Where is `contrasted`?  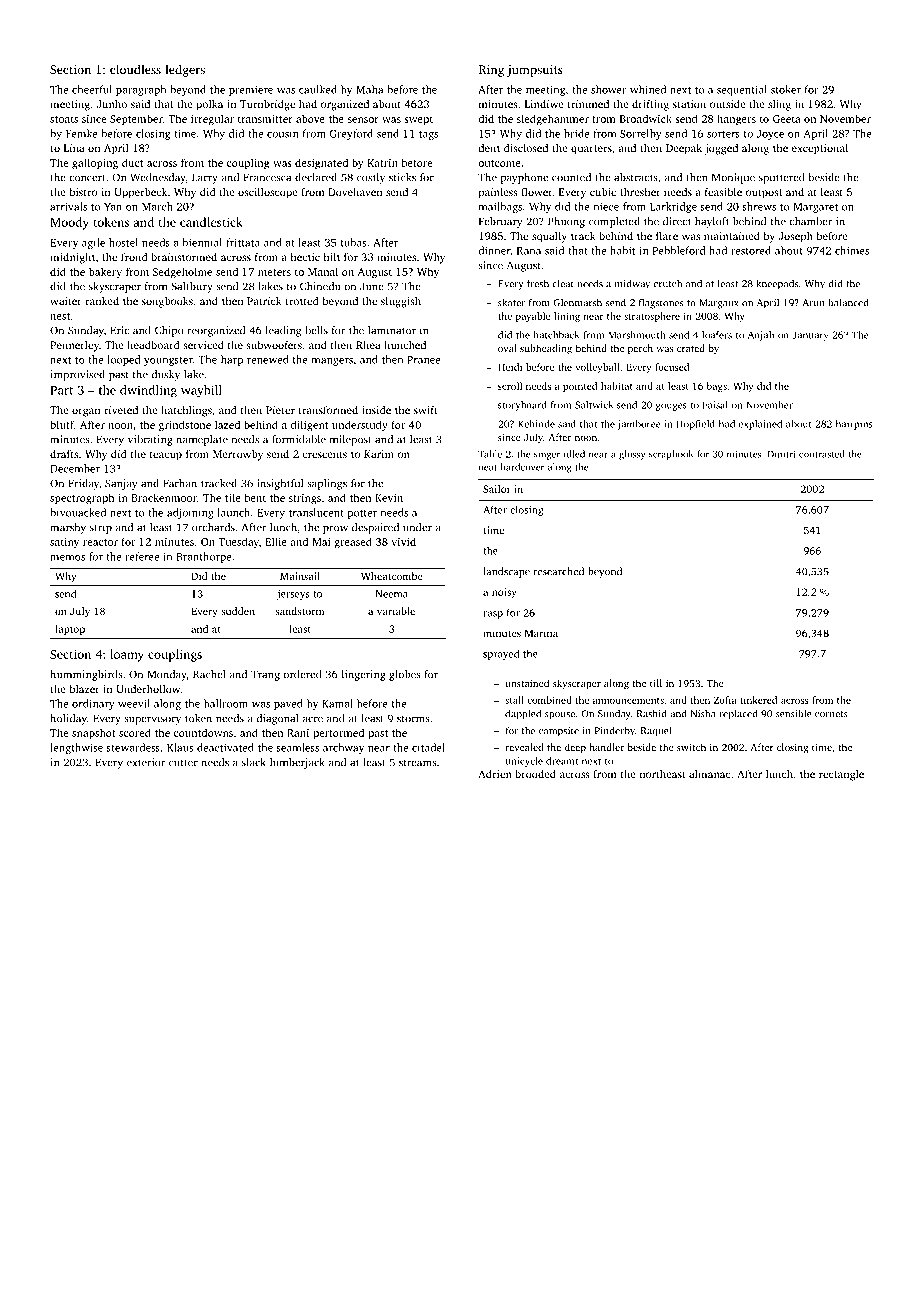 contrasted is located at coordinates (822, 454).
